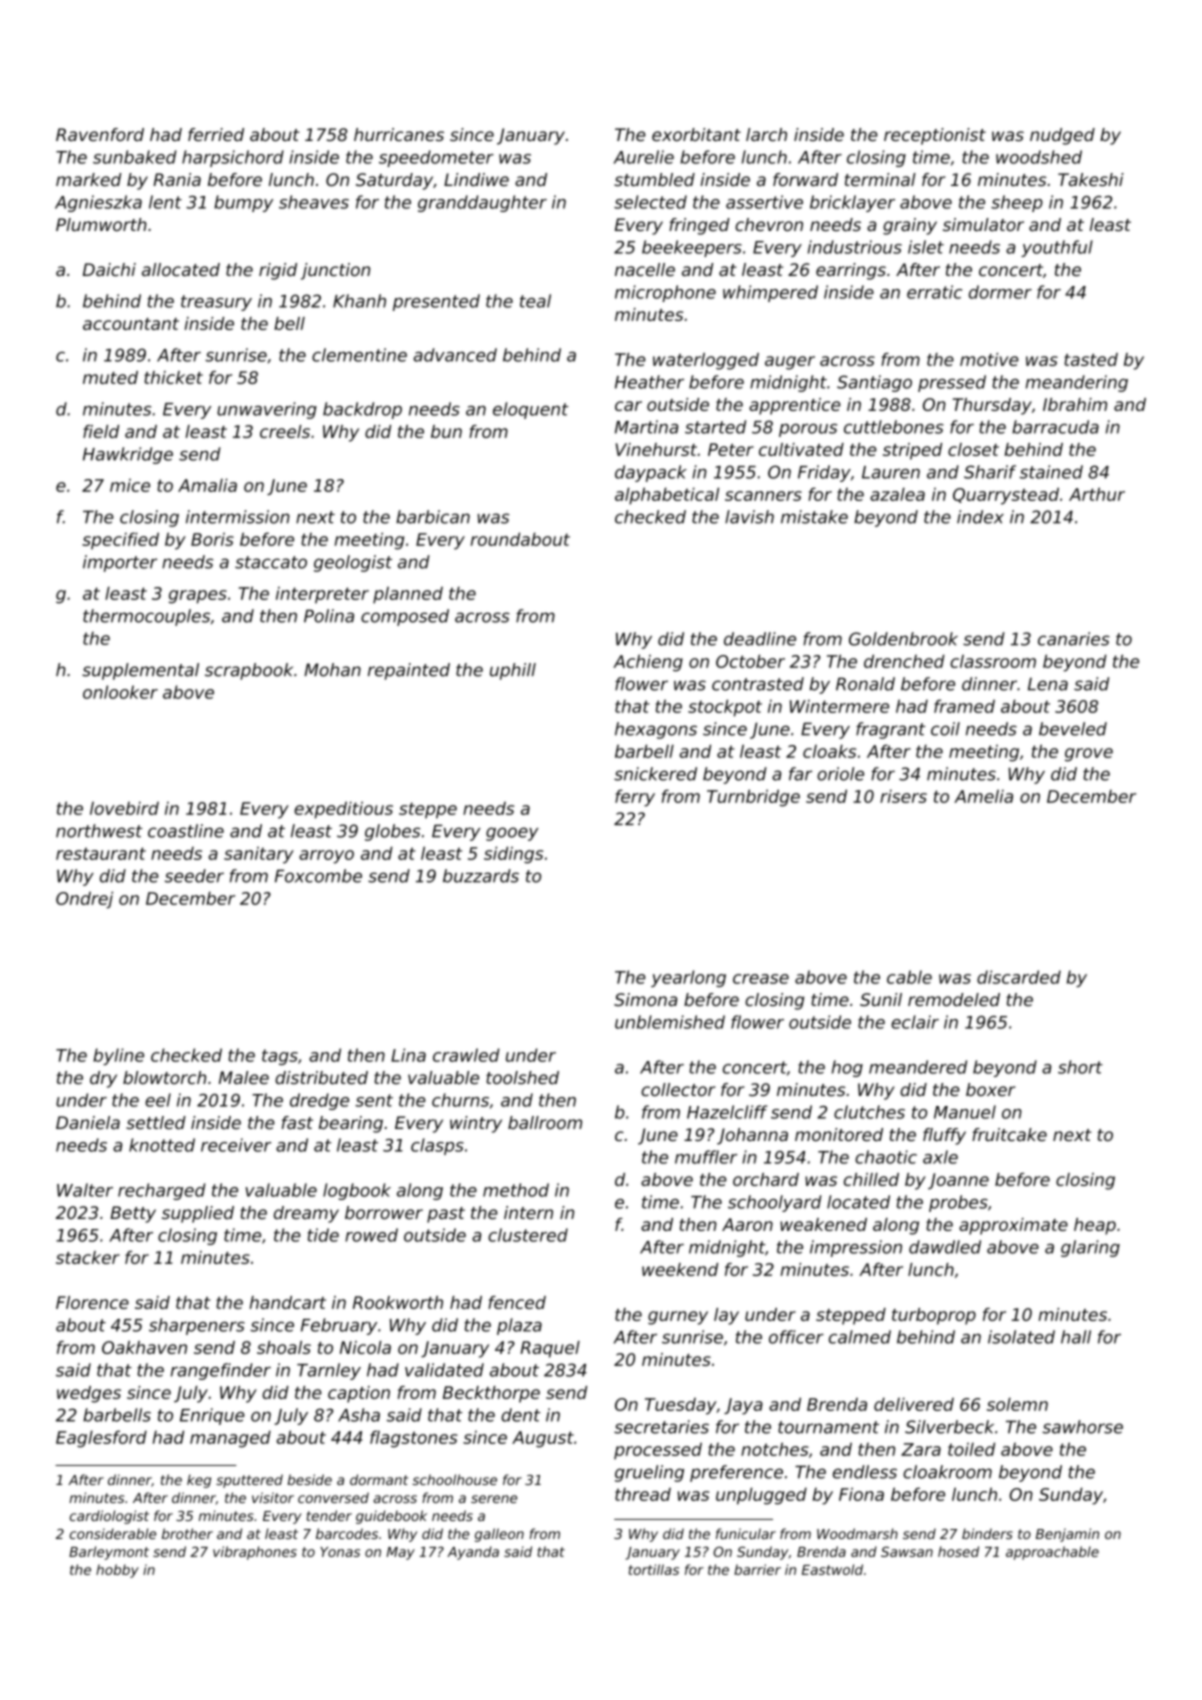  What do you see at coordinates (84, 900) in the screenshot?
I see `Ondrej` at bounding box center [84, 900].
